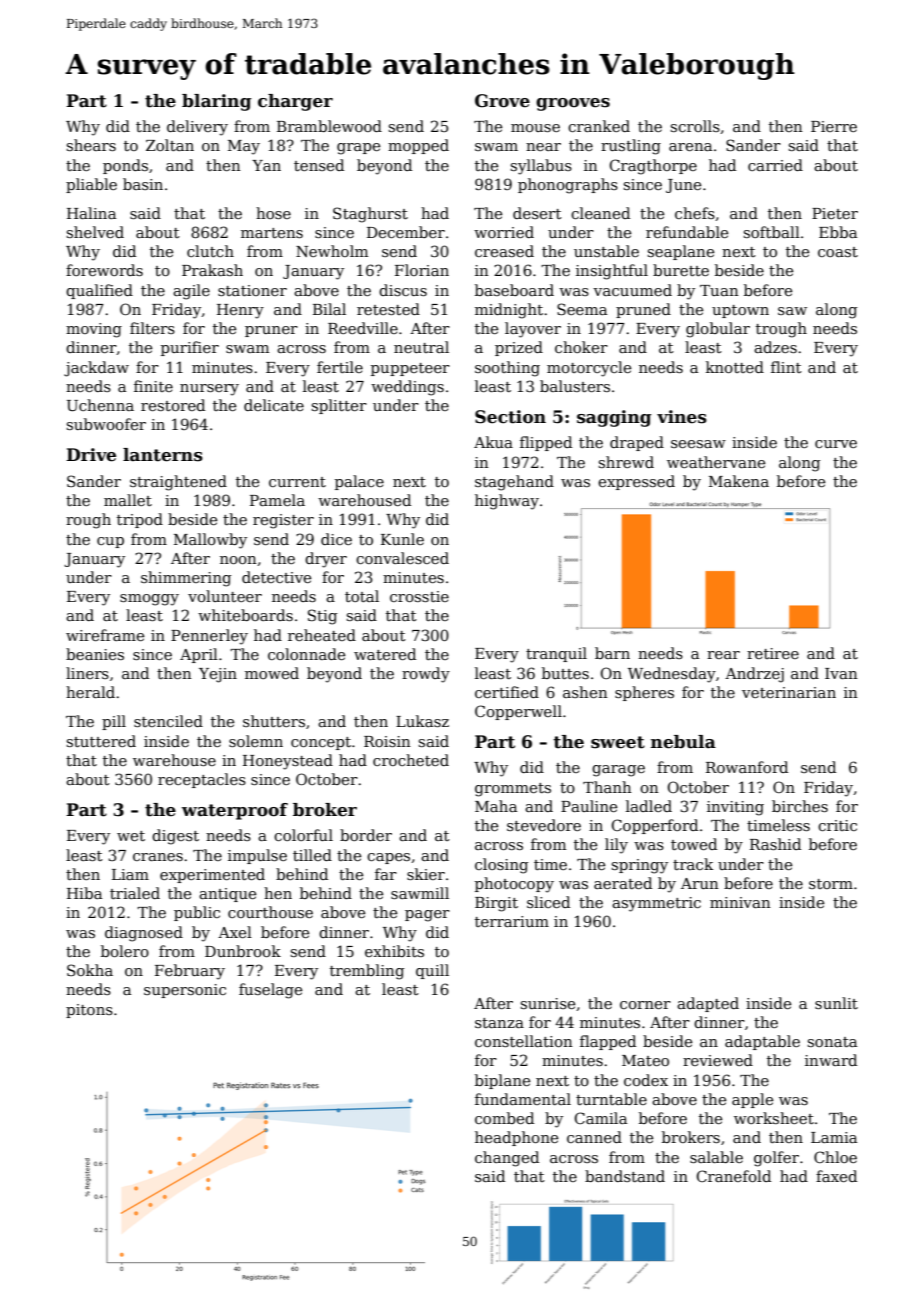 The height and width of the image is (1308, 924). What do you see at coordinates (548, 902) in the image?
I see `sliced` at bounding box center [548, 902].
